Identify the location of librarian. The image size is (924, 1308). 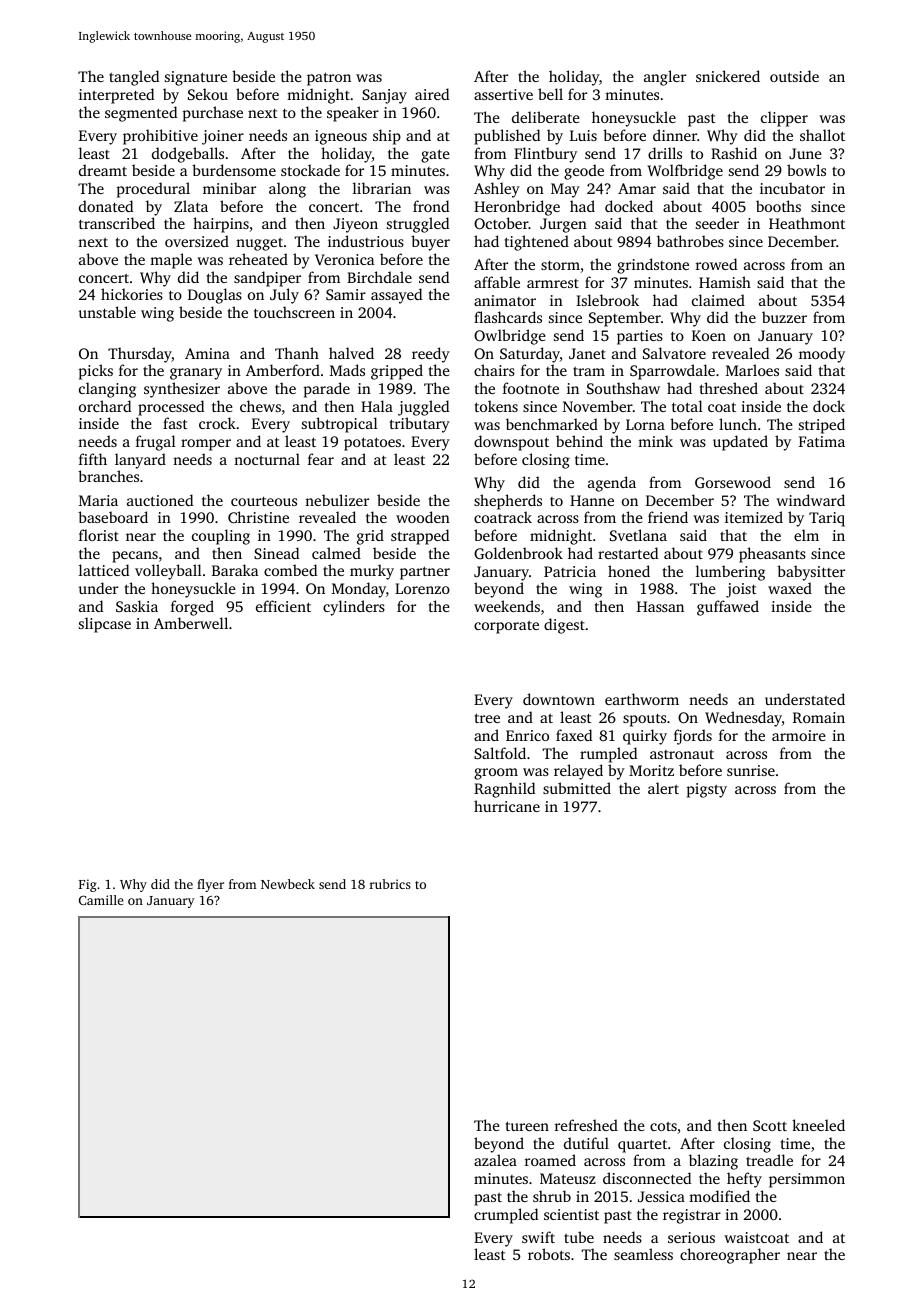
(382, 188).
